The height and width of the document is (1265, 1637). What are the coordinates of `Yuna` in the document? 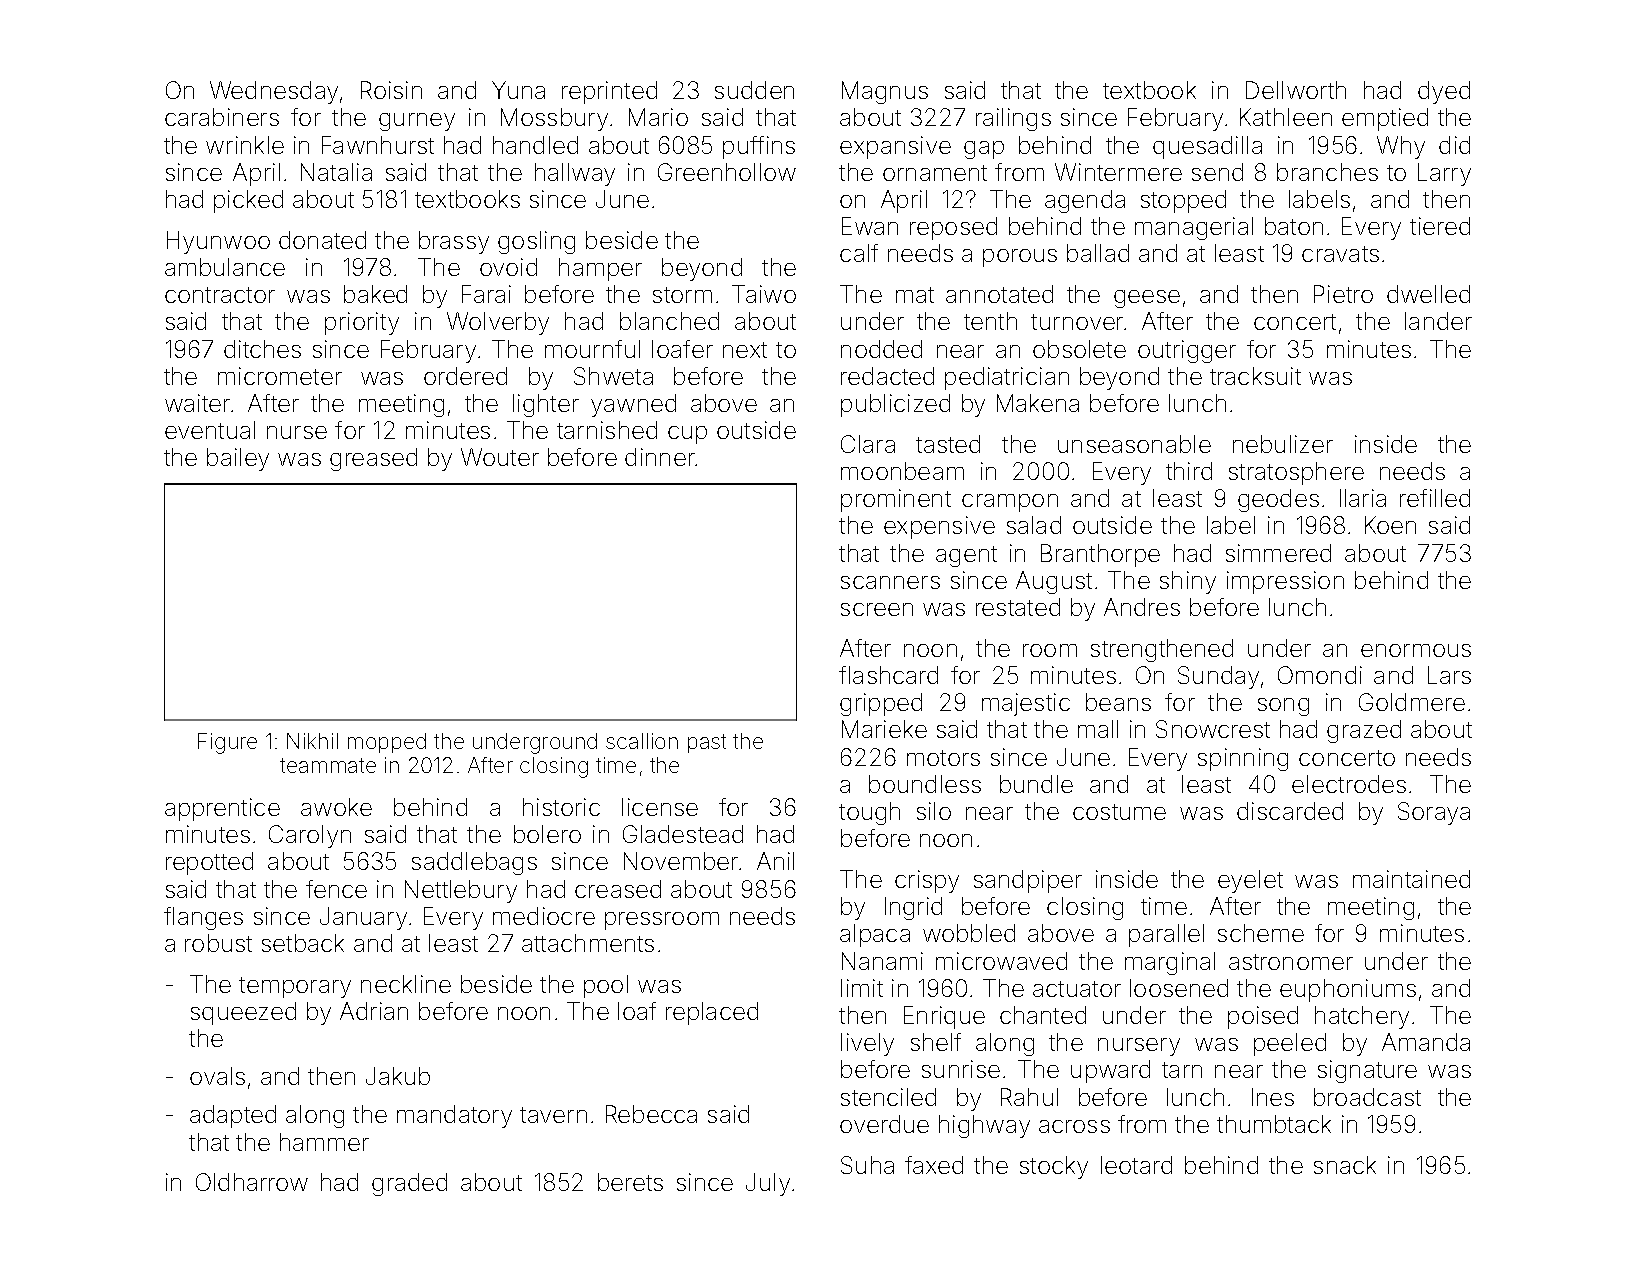 It's located at (518, 90).
